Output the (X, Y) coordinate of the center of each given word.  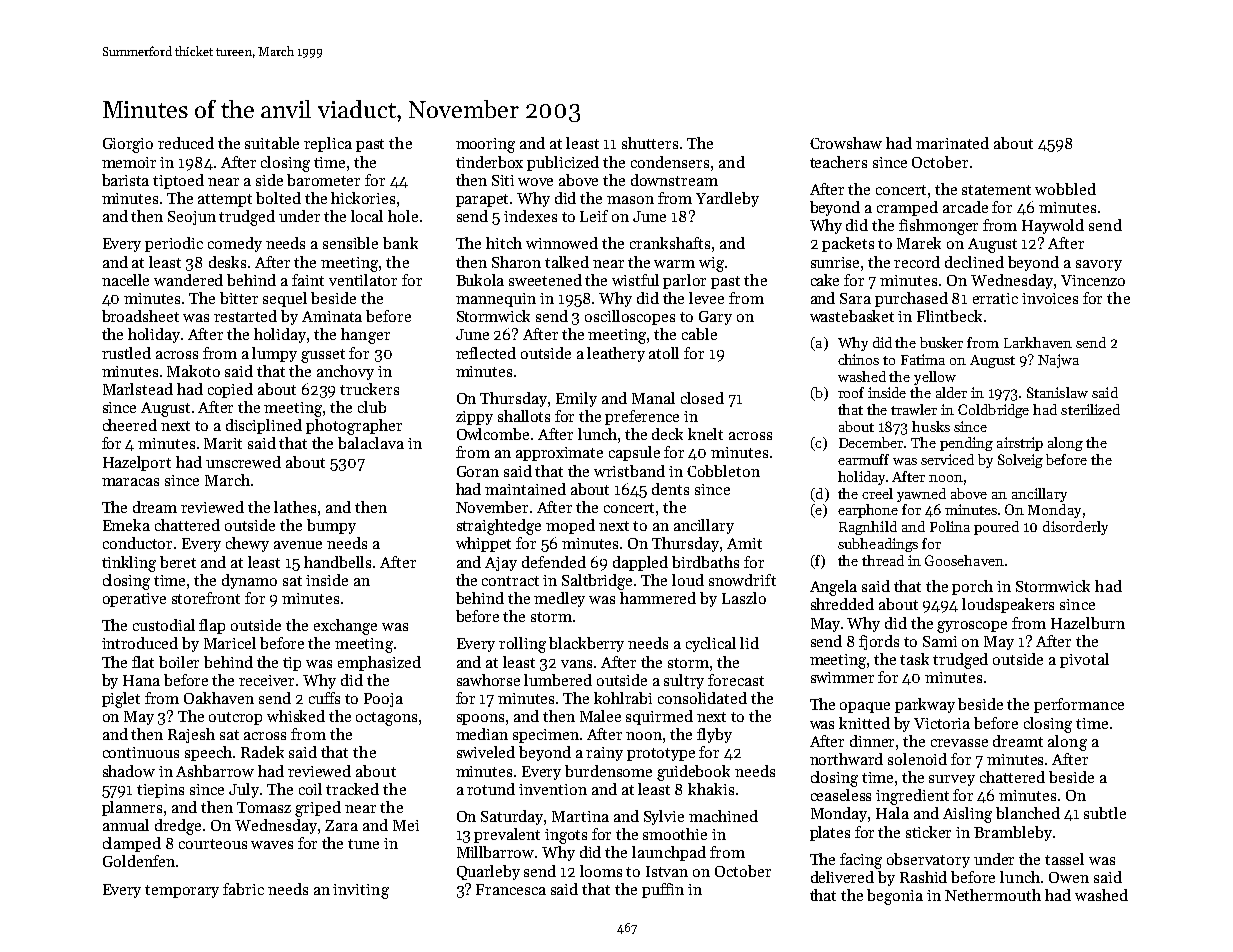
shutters (650, 143)
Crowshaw (846, 143)
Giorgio (128, 145)
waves (272, 845)
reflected (486, 353)
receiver (266, 680)
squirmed (659, 717)
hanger (365, 336)
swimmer (842, 677)
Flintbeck (949, 316)
